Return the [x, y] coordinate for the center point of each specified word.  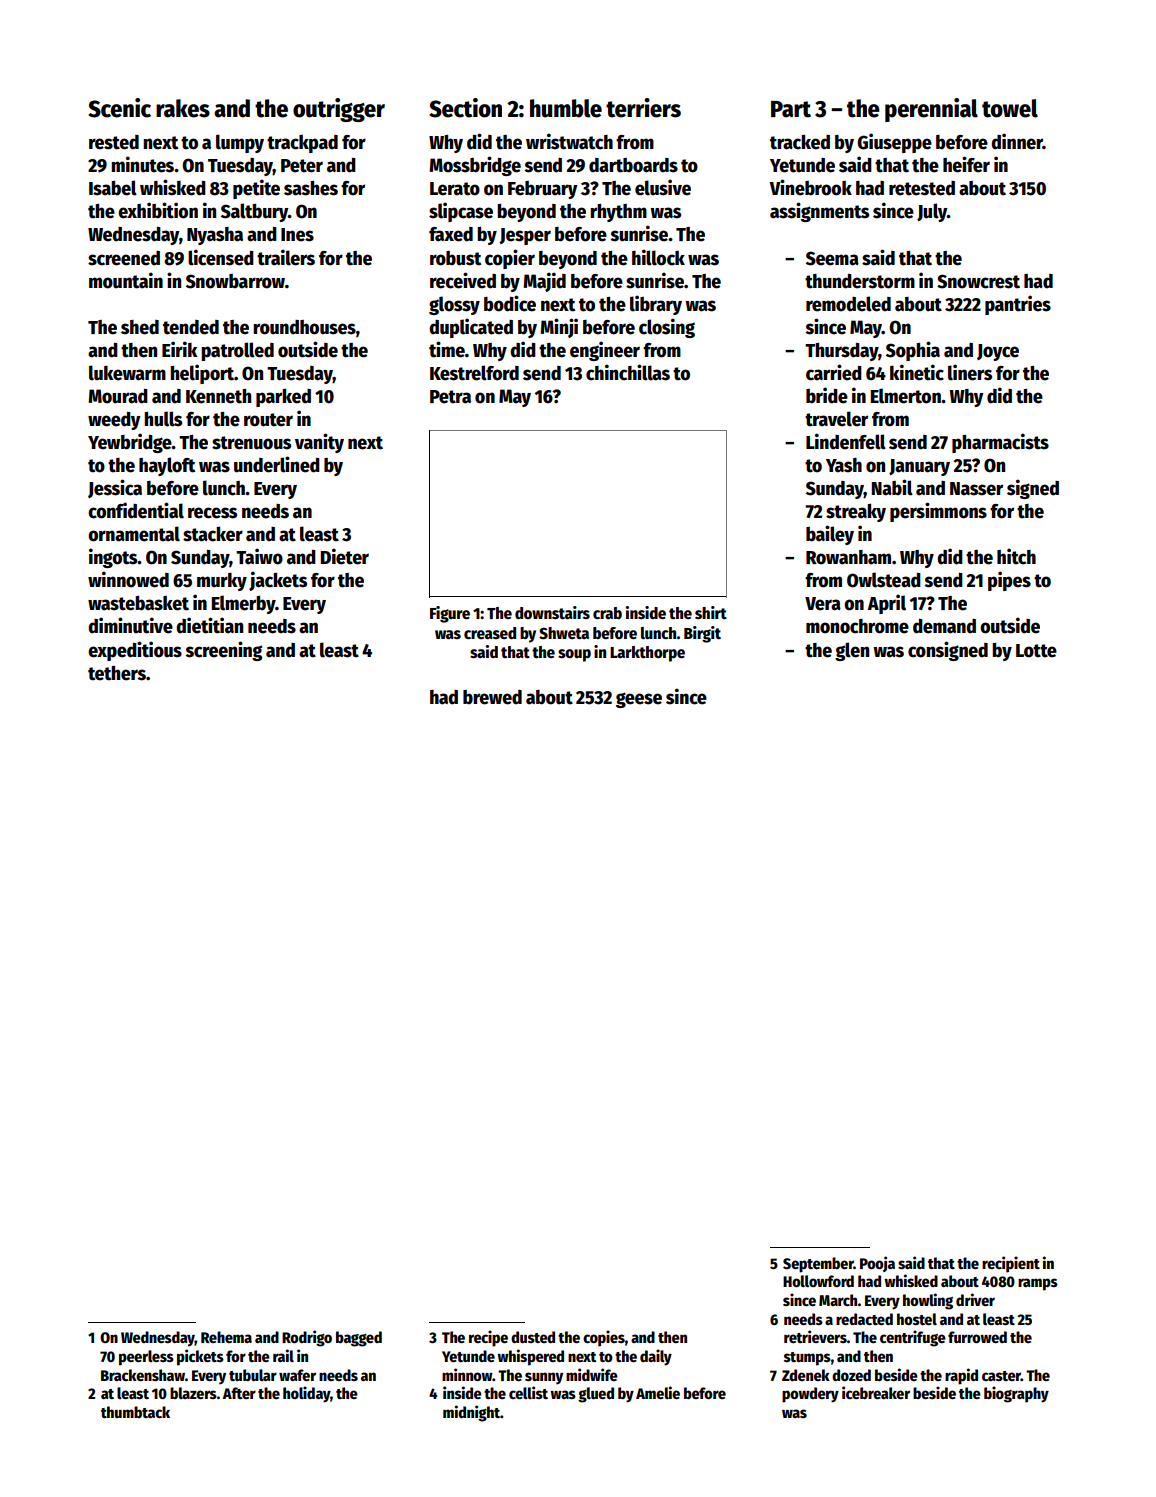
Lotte [1036, 651]
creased [490, 633]
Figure [450, 614]
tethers [117, 673]
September [818, 1265]
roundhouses [304, 327]
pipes [1009, 581]
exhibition [158, 210]
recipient [1011, 1264]
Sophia [913, 351]
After [239, 1393]
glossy [454, 305]
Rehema [226, 1337]
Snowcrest [978, 281]
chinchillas [628, 372]
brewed [492, 697]
